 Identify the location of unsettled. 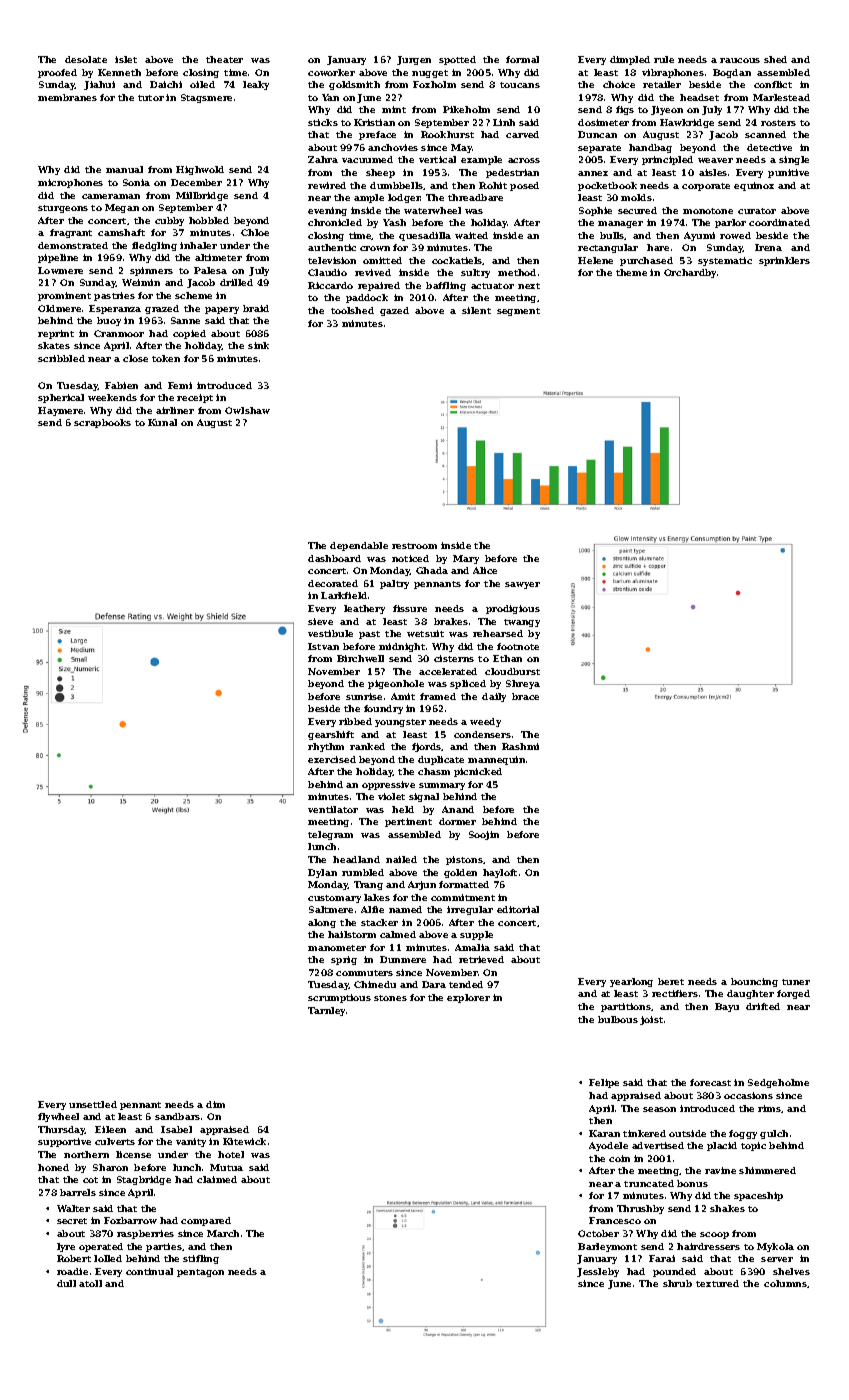
(93, 1104).
